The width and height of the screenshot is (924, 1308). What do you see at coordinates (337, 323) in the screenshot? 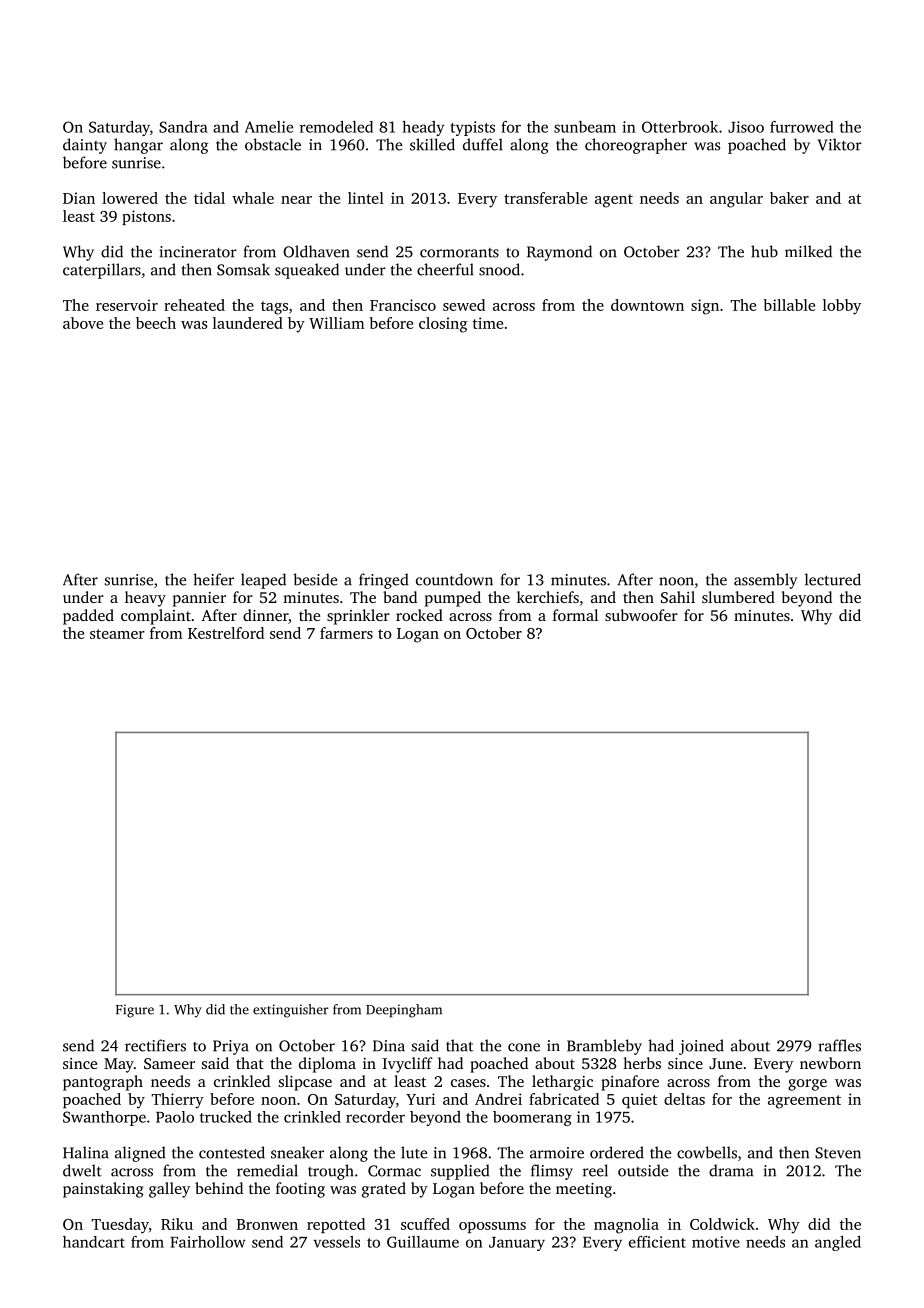
I see `William` at bounding box center [337, 323].
